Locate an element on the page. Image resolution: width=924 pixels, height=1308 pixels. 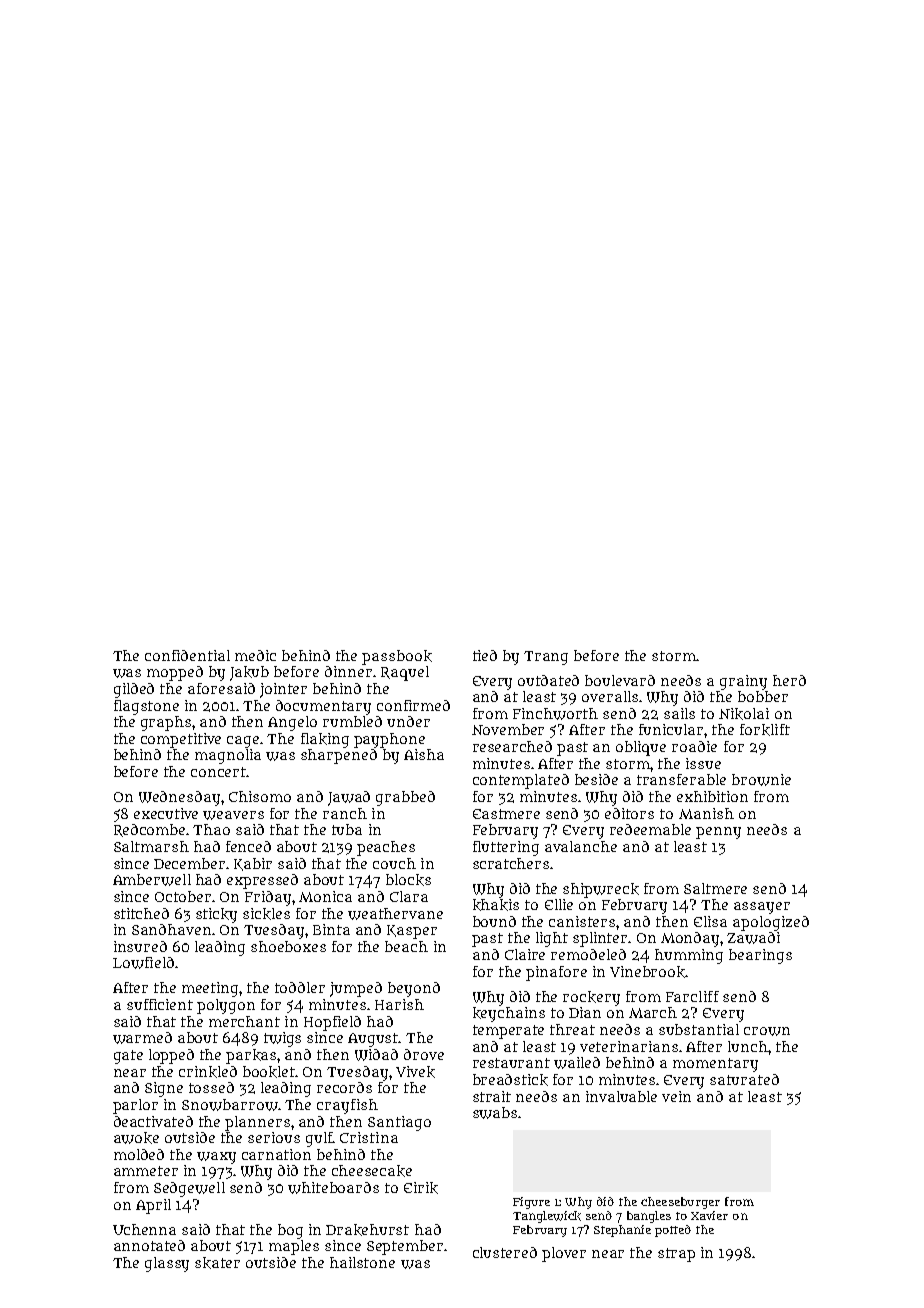
sticky is located at coordinates (216, 915).
